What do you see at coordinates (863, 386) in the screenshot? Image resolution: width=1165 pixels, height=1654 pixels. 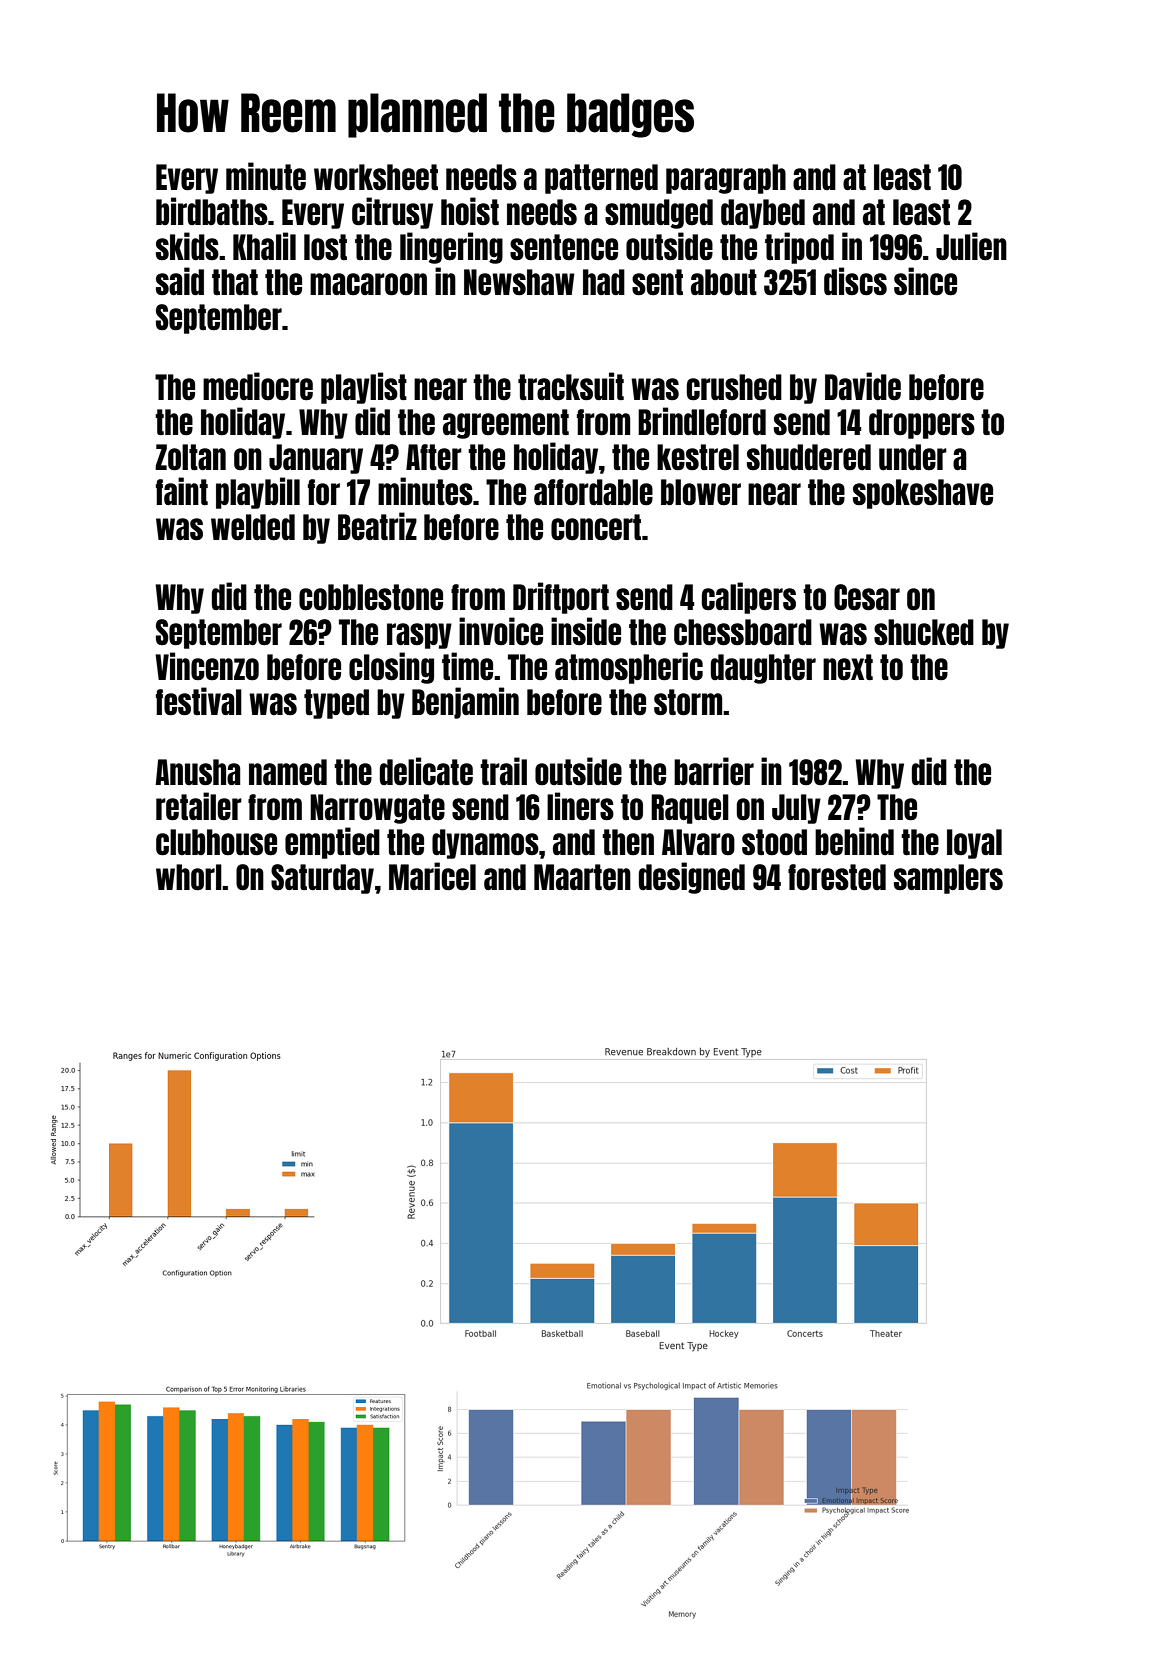 I see `Davide` at bounding box center [863, 386].
